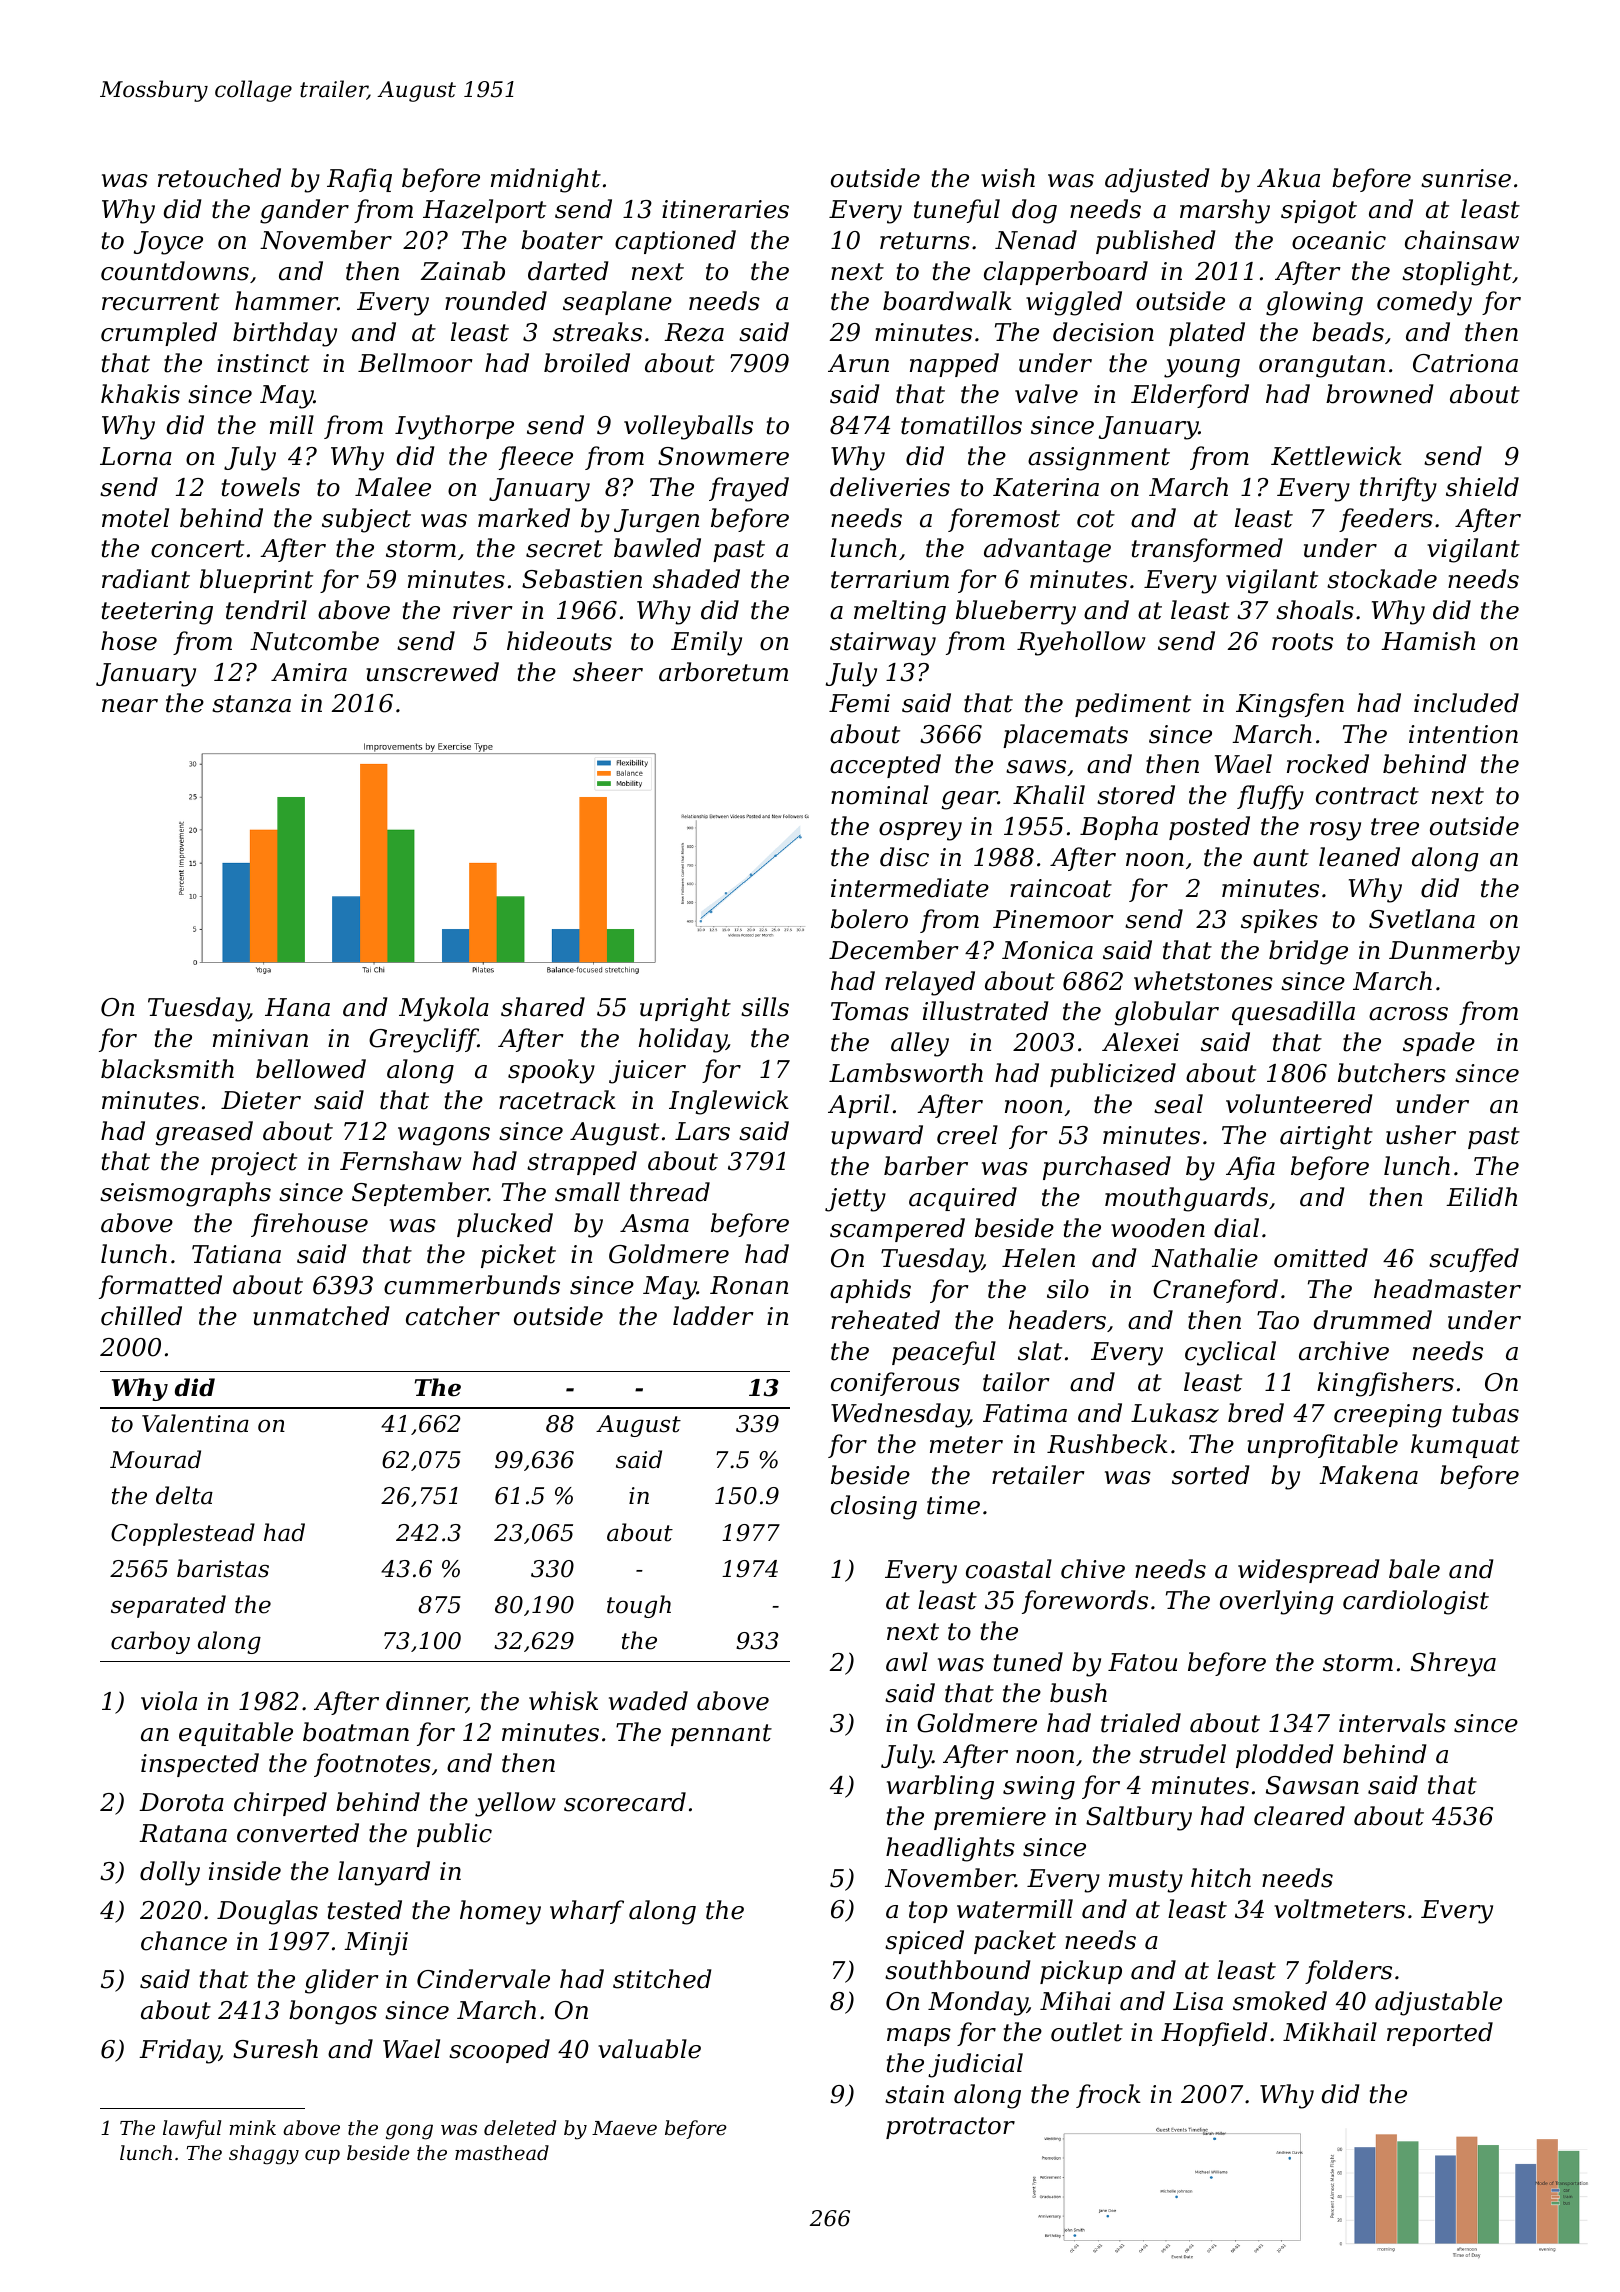  I want to click on motel, so click(135, 518).
